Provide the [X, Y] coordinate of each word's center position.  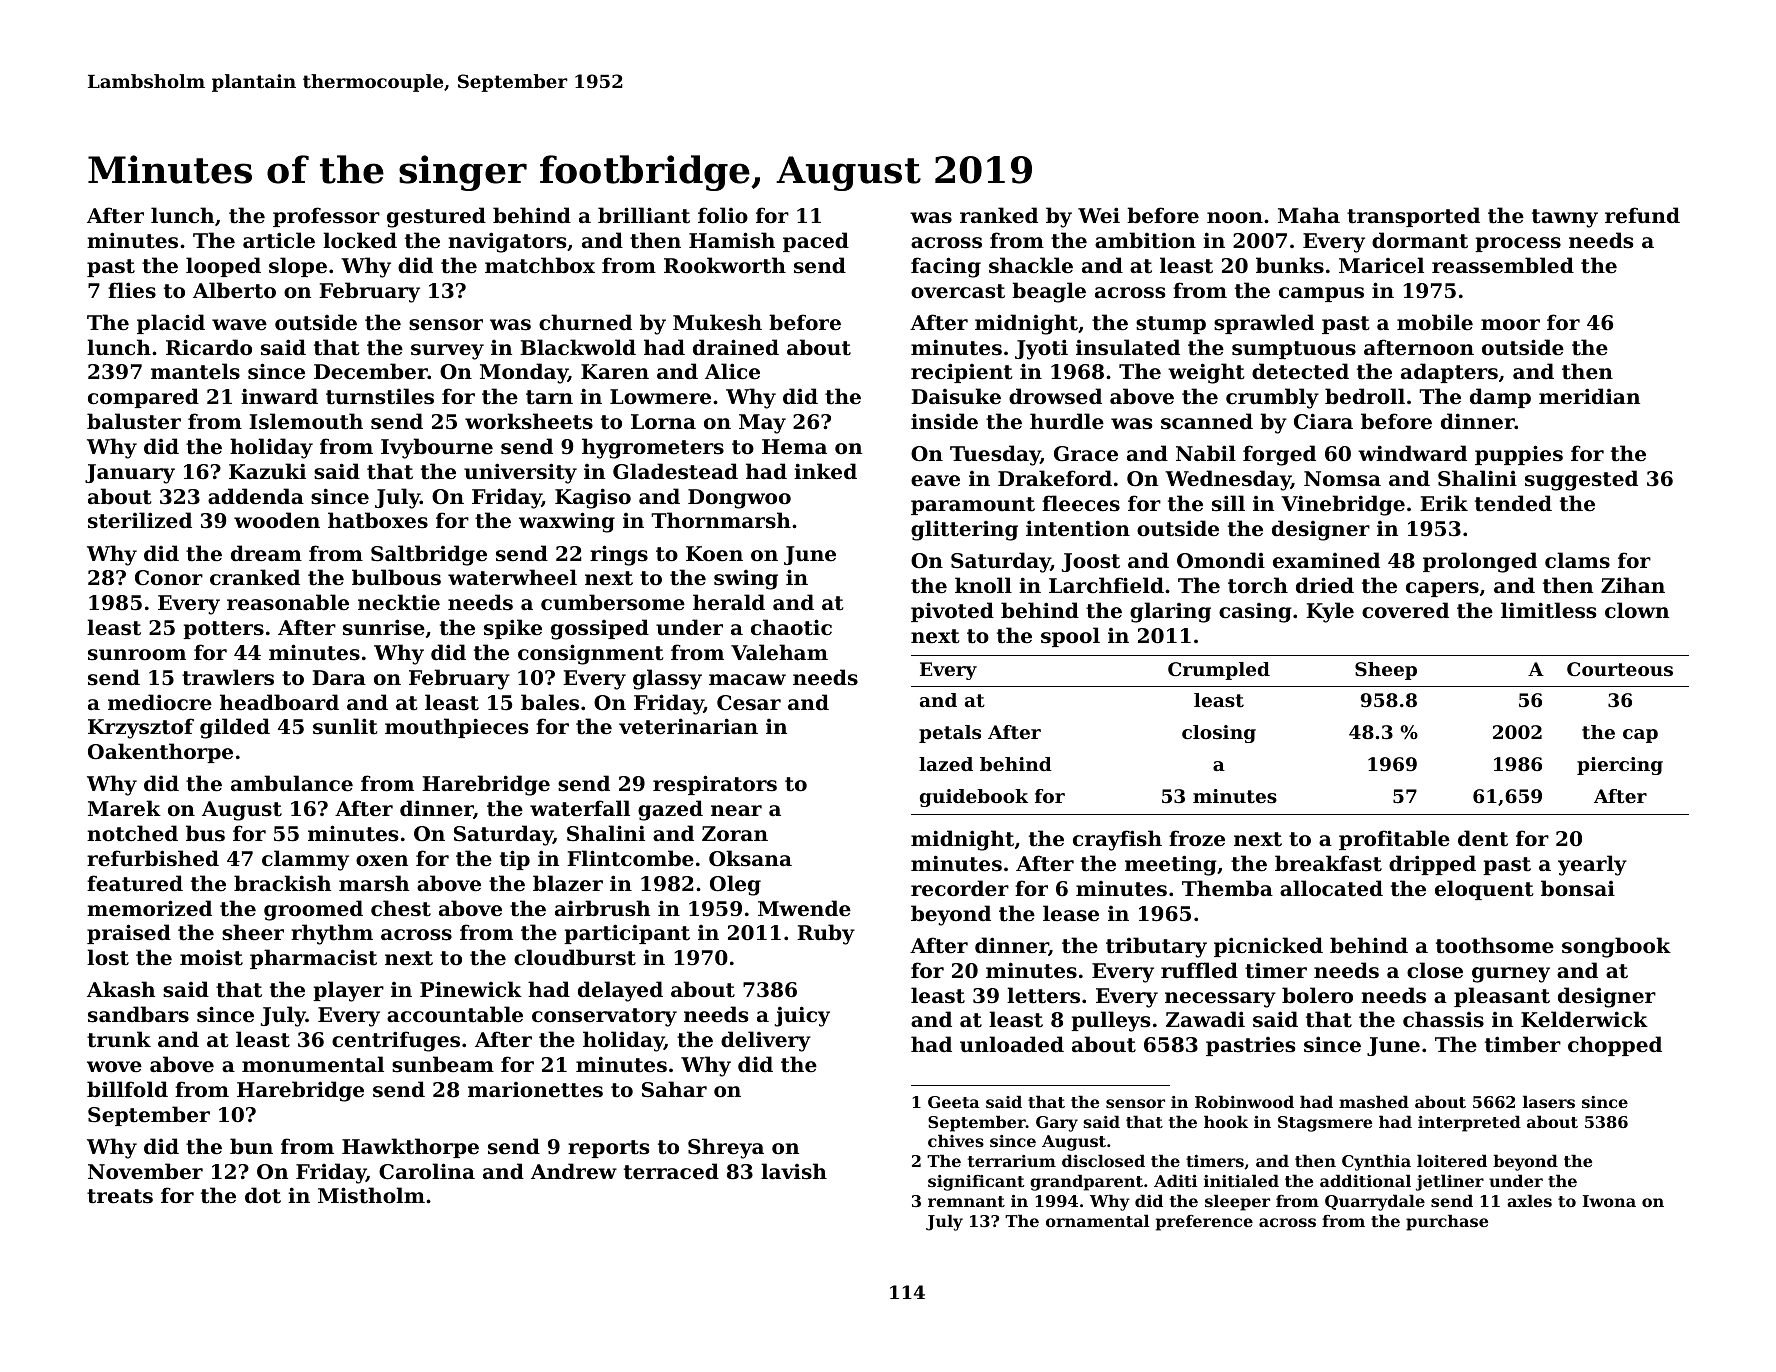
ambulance [292, 783]
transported [1413, 217]
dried [1325, 585]
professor [326, 217]
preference [1204, 1223]
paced [816, 242]
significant [976, 1183]
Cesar [749, 703]
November [145, 1171]
